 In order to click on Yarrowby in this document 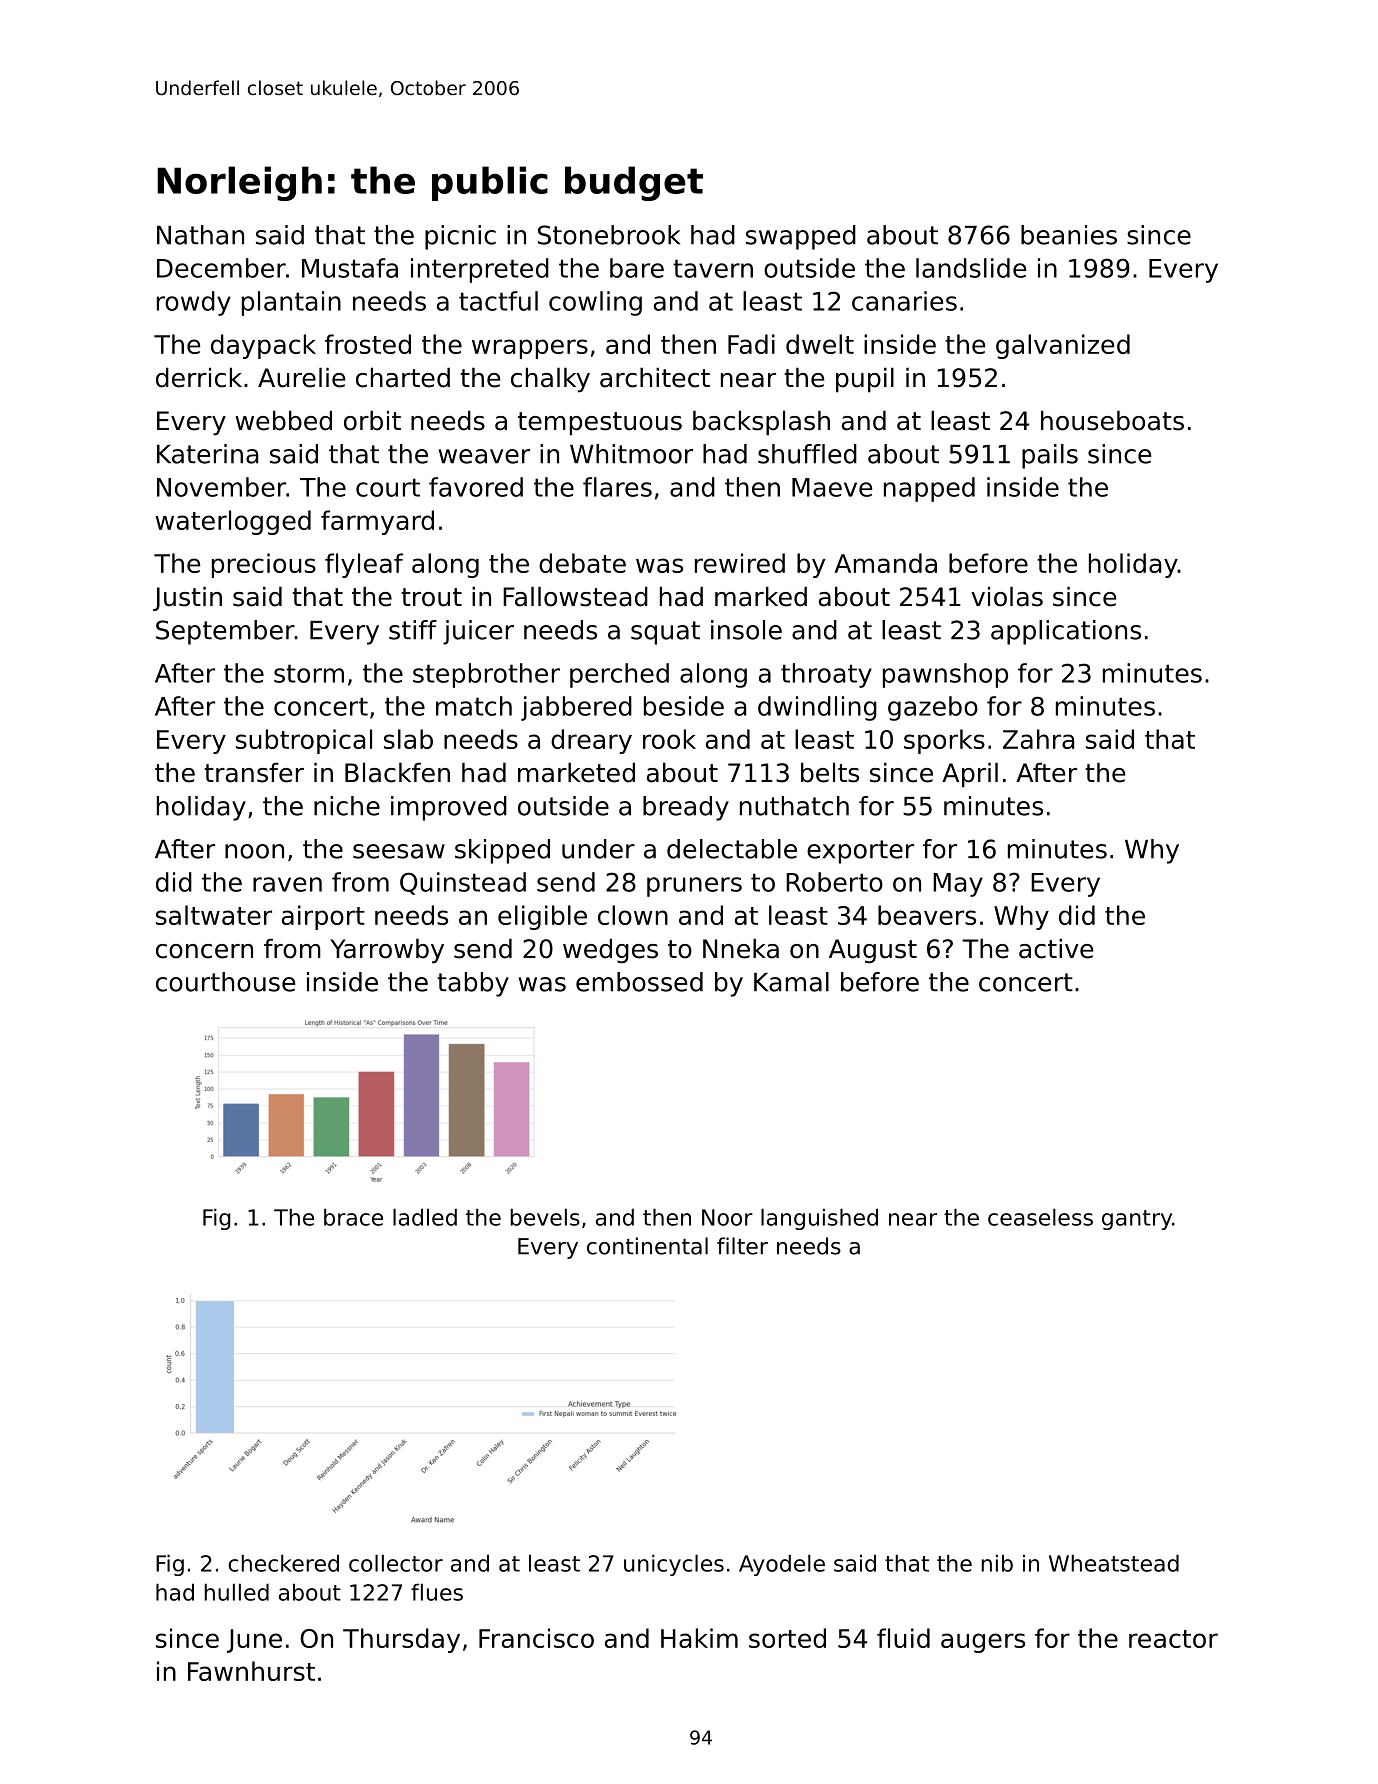, I will do `click(387, 951)`.
